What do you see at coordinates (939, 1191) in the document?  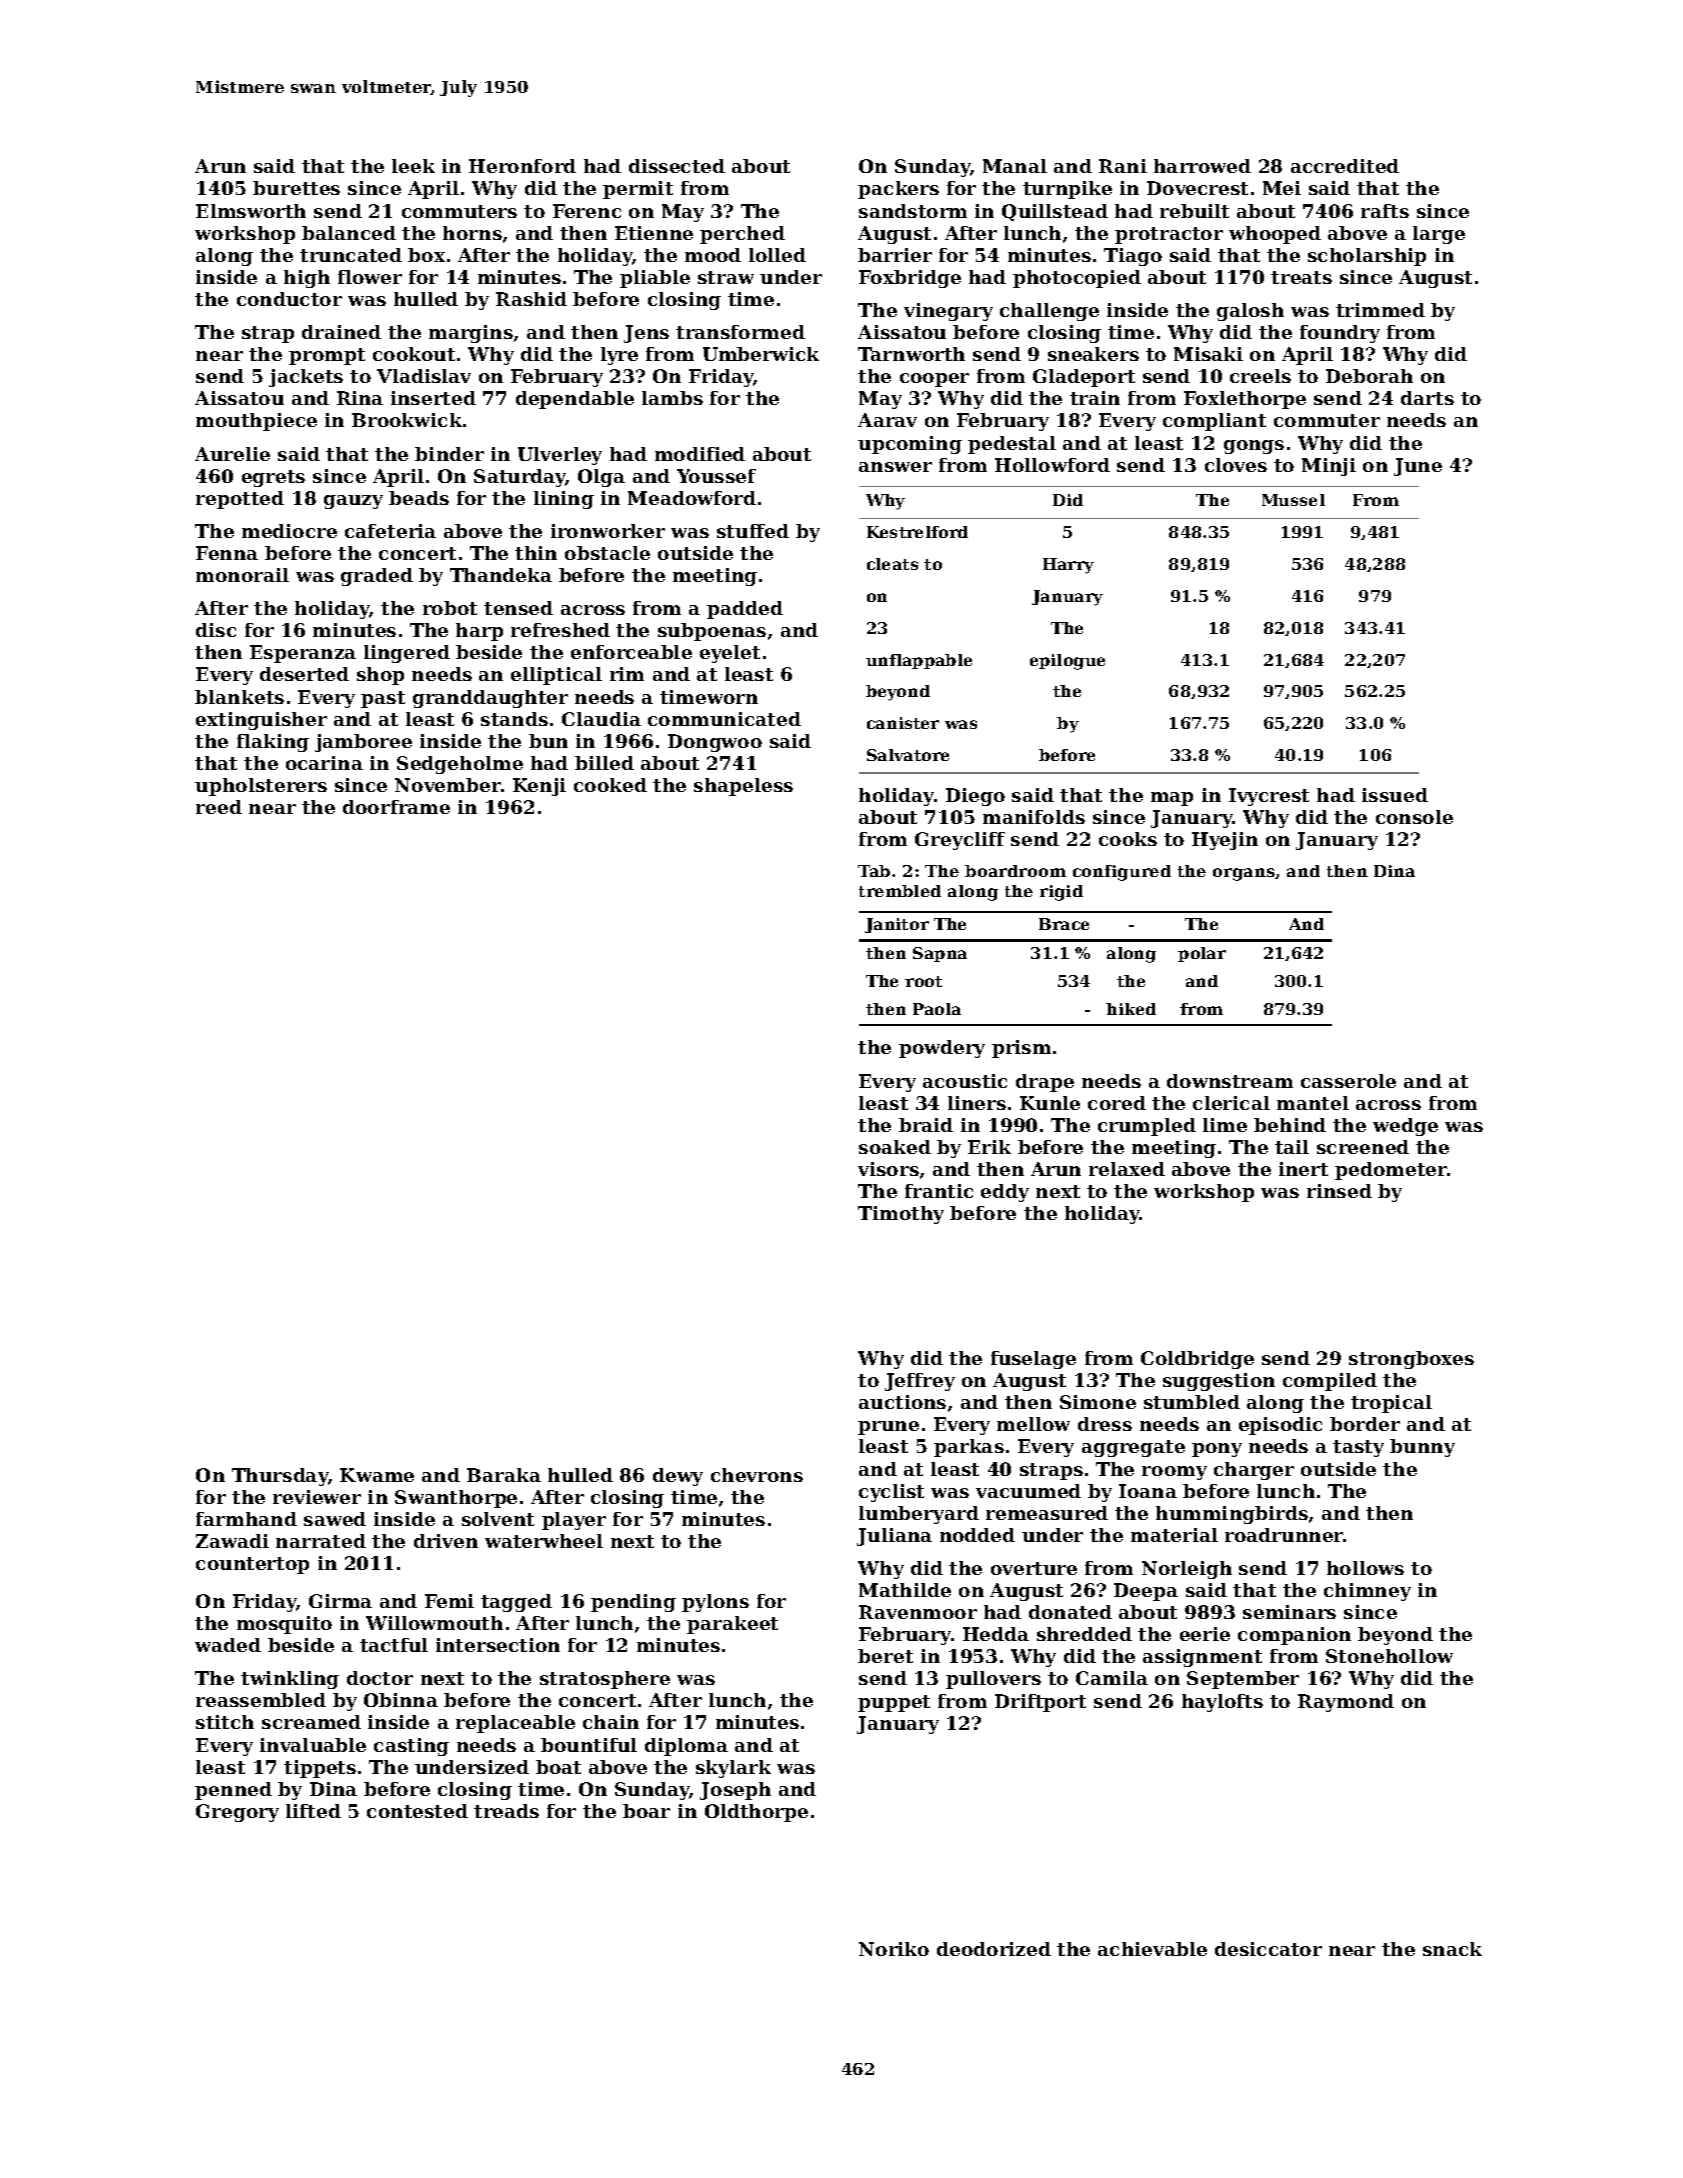 I see `frantic` at bounding box center [939, 1191].
